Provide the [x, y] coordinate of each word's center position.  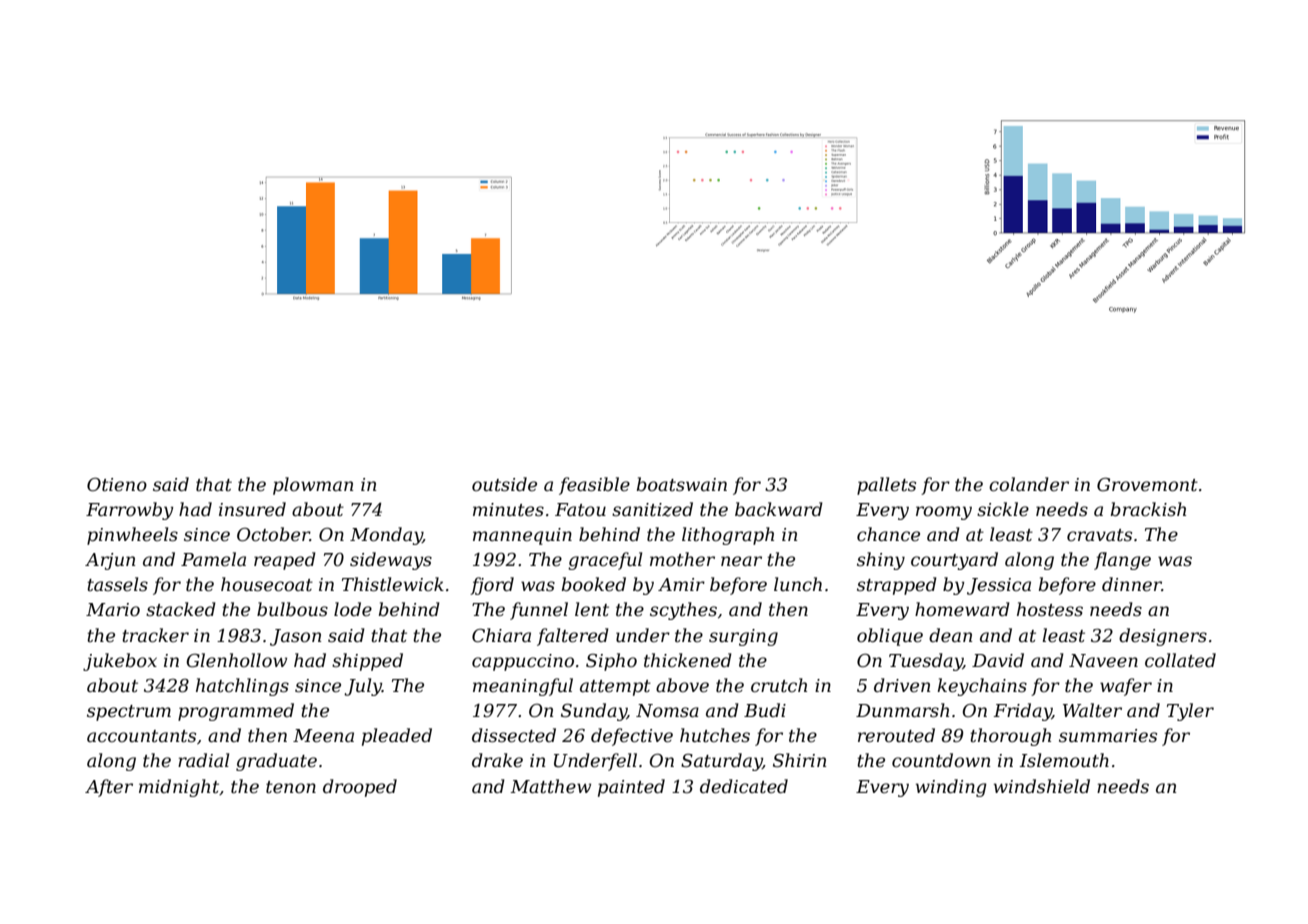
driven [902, 685]
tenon [291, 787]
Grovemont [1147, 484]
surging [743, 637]
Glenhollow [236, 660]
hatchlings [242, 687]
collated [1180, 660]
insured [252, 509]
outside [504, 484]
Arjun [110, 561]
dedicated [744, 786]
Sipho [611, 662]
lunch [798, 584]
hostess [1050, 609]
